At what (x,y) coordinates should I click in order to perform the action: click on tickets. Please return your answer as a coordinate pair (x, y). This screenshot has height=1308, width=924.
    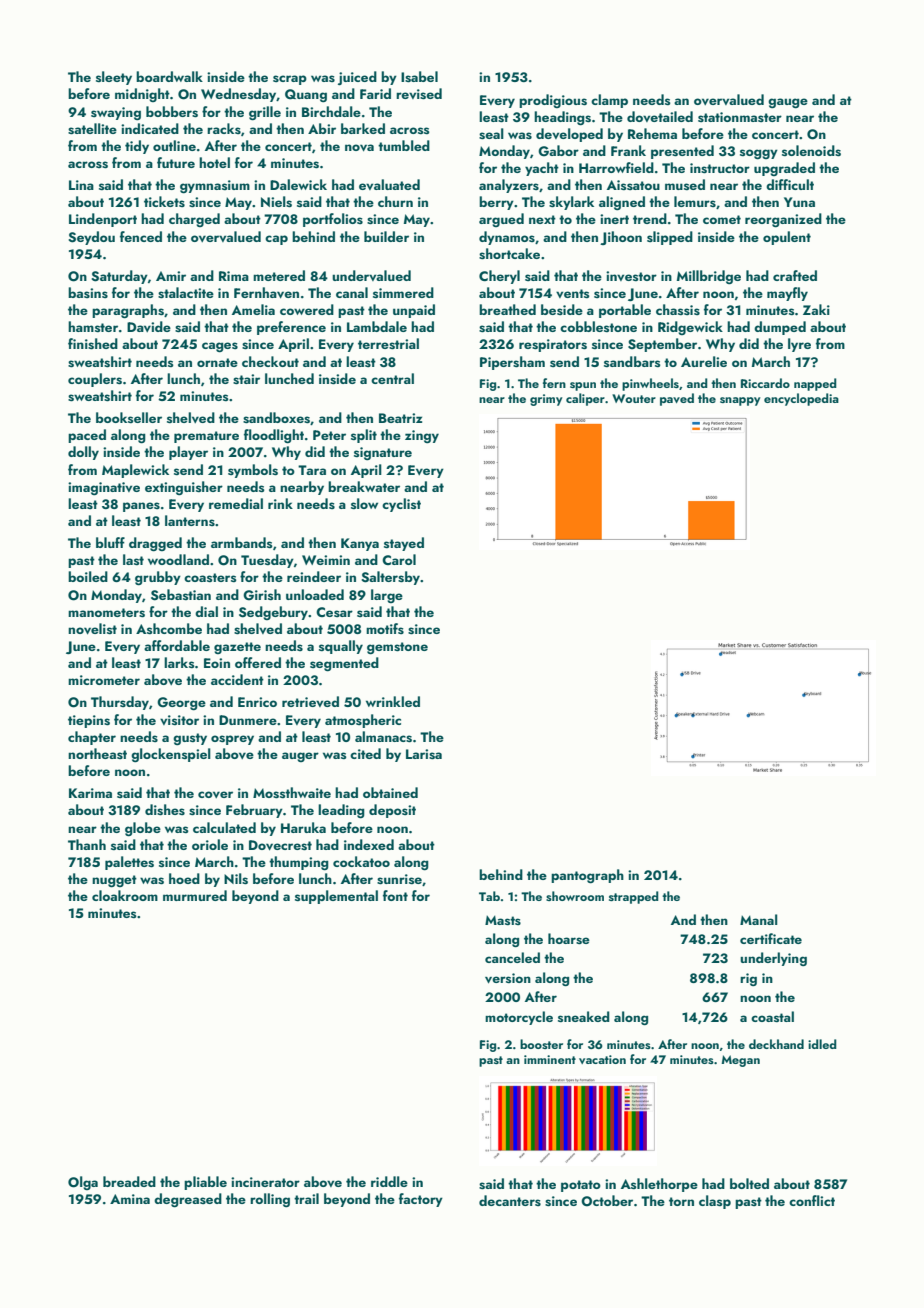
    Looking at the image, I should click on (164, 202).
